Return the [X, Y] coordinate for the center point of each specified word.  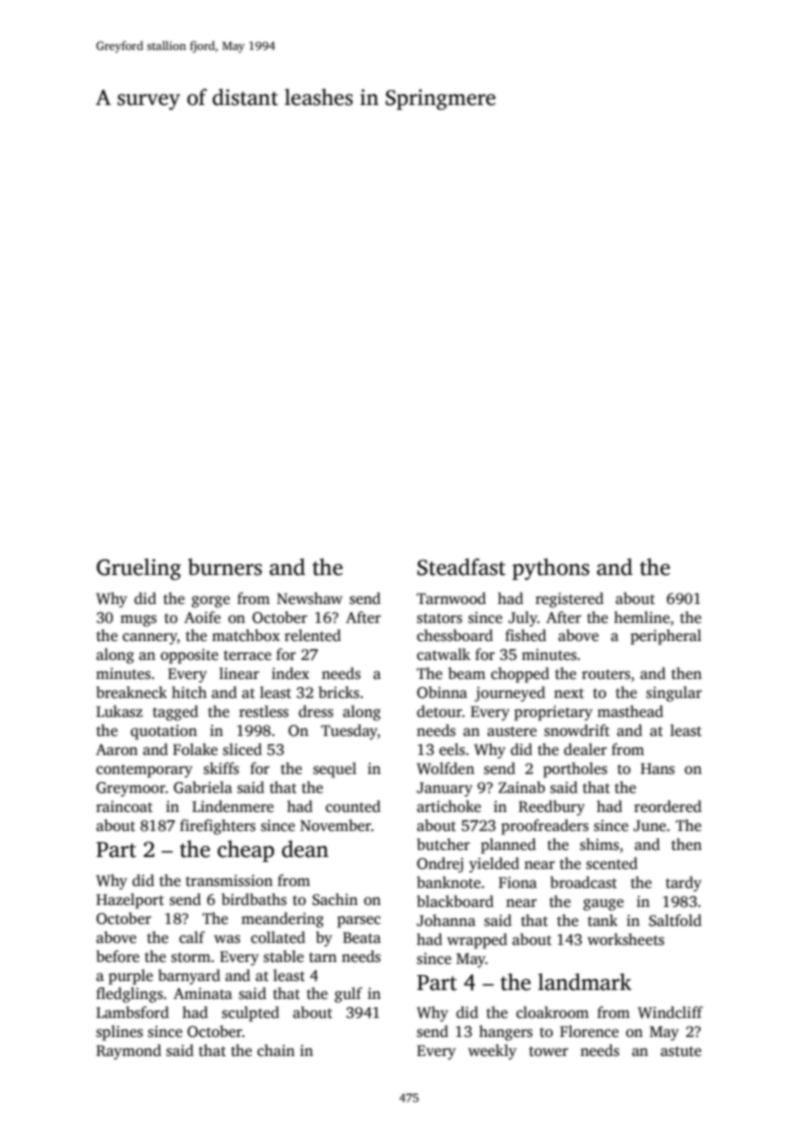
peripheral [666, 637]
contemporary [144, 771]
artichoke [449, 806]
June [649, 825]
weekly [492, 1052]
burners [225, 567]
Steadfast [461, 567]
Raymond [128, 1052]
